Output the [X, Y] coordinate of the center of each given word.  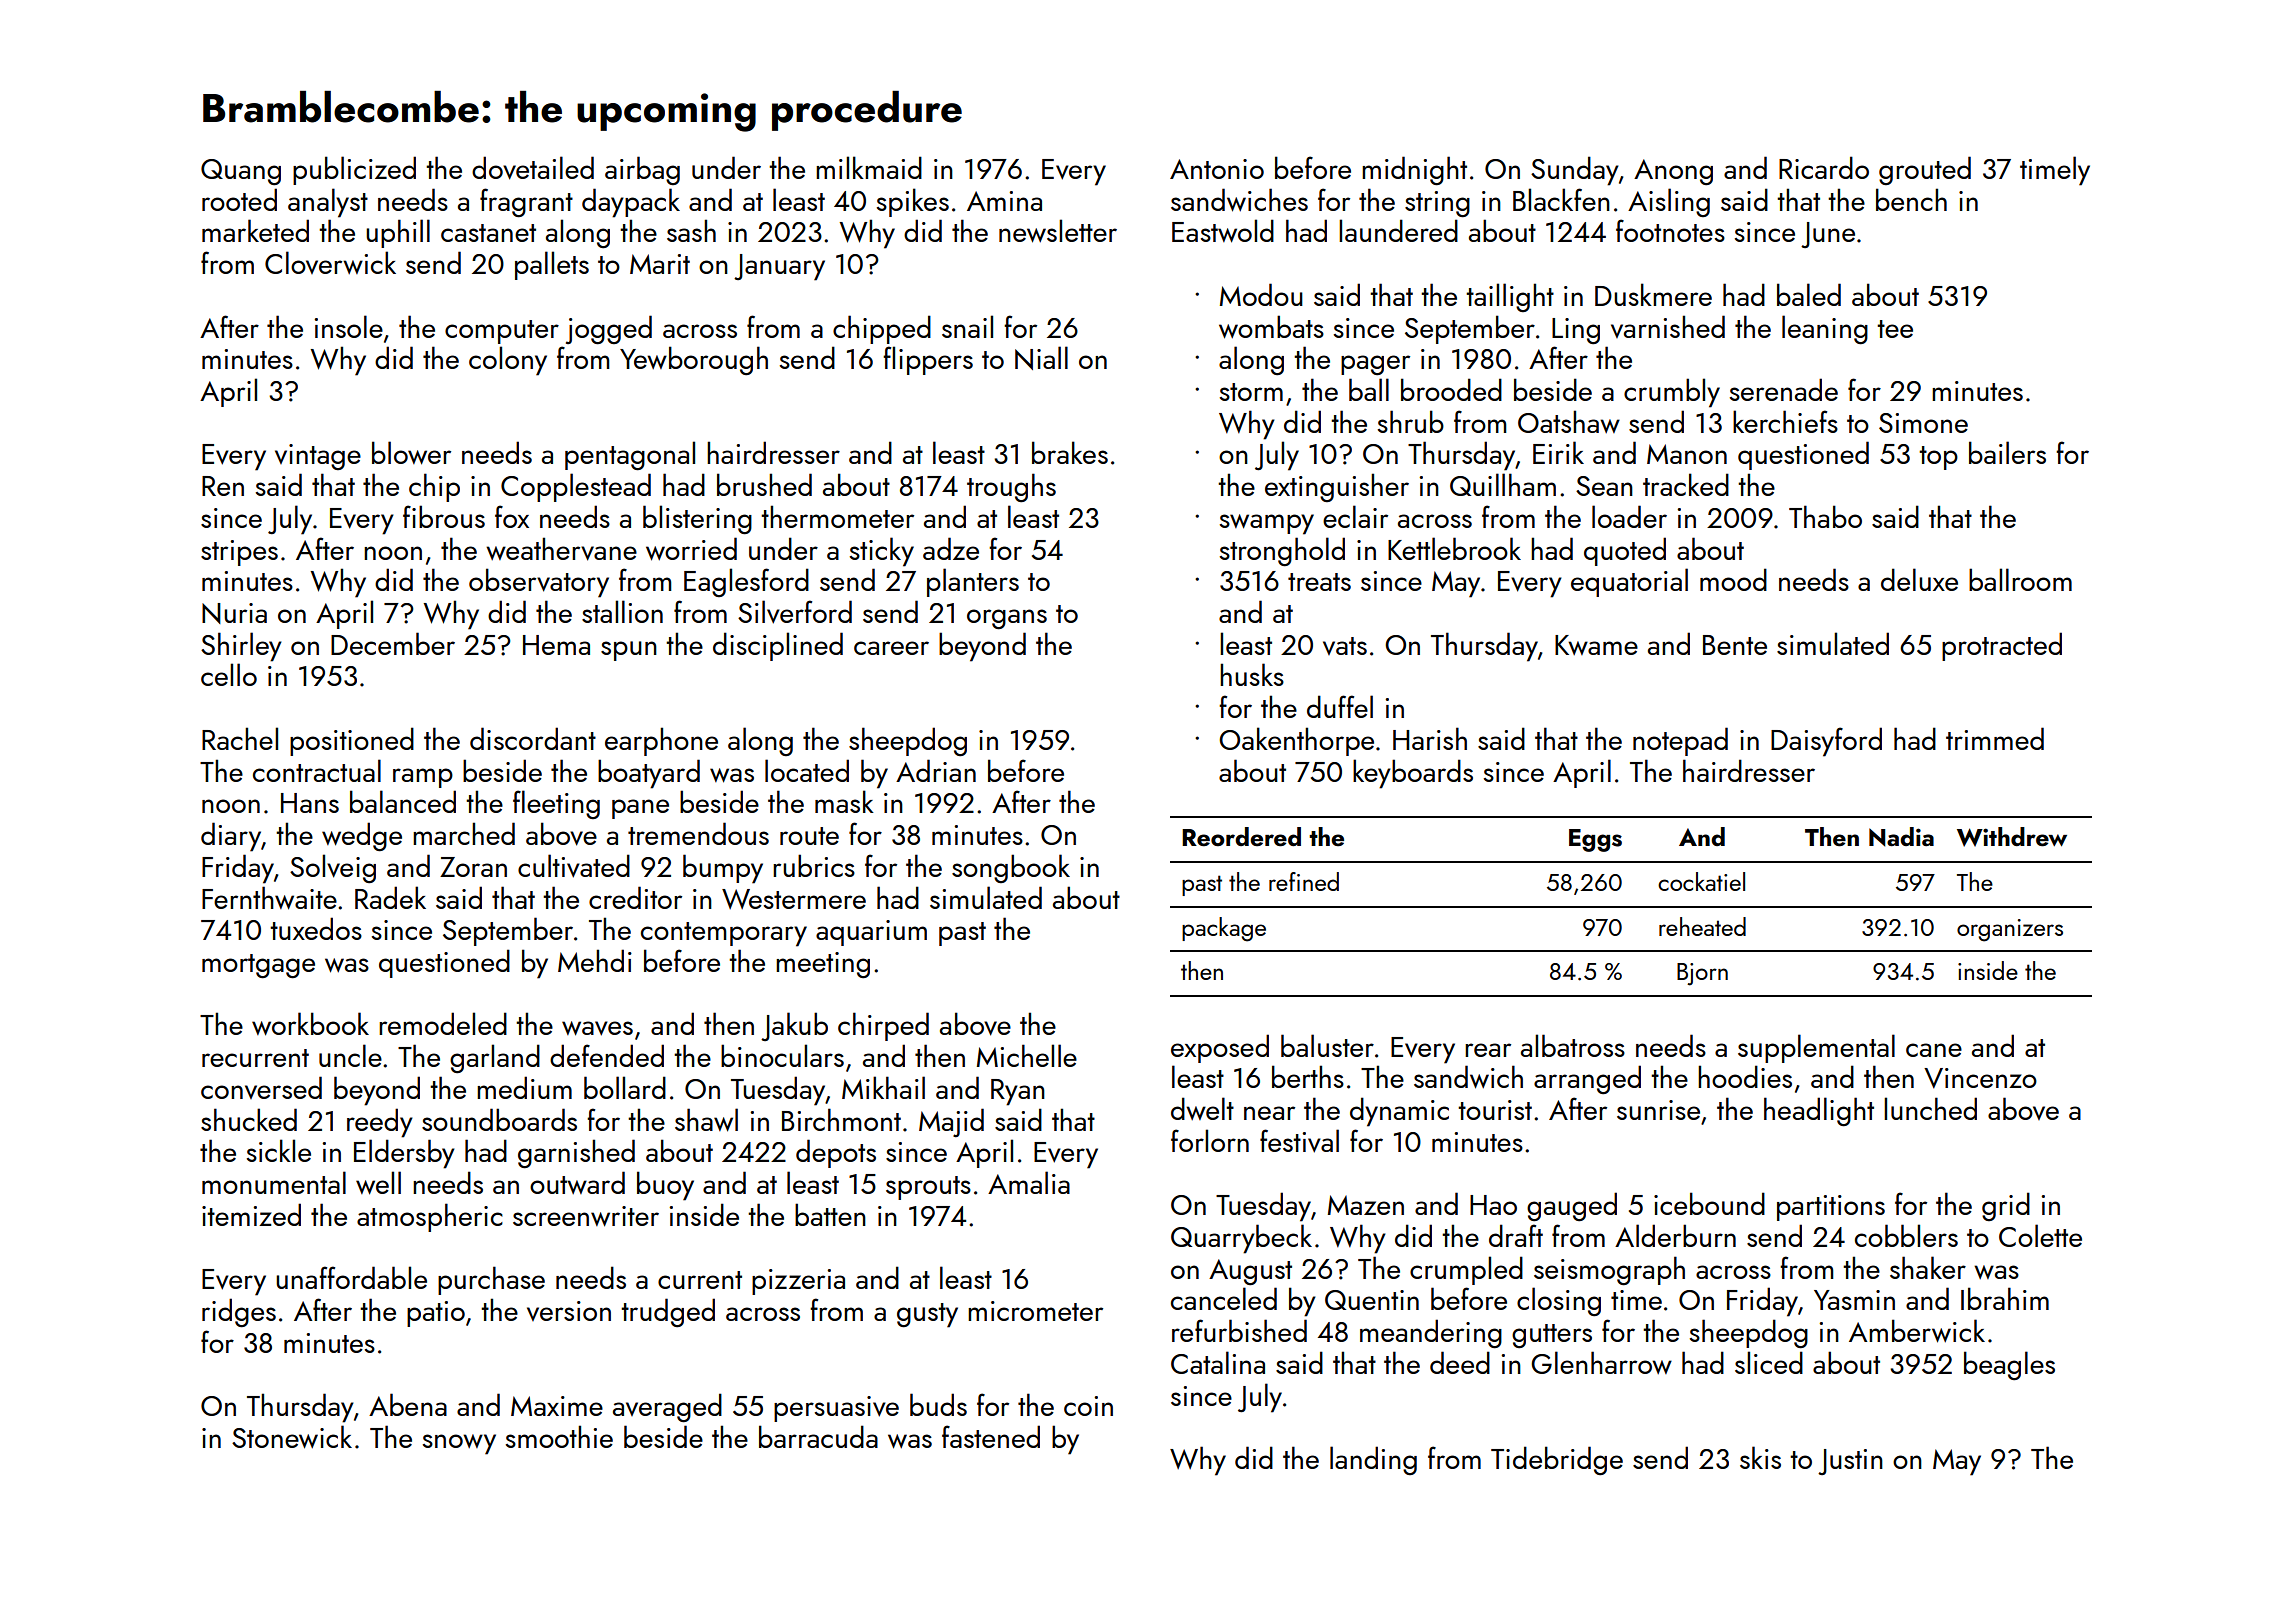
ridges [239, 1313]
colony [508, 361]
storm [1251, 392]
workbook [310, 1024]
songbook [1011, 868]
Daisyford [1826, 742]
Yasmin [1854, 1300]
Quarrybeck [1241, 1239]
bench [1911, 199]
